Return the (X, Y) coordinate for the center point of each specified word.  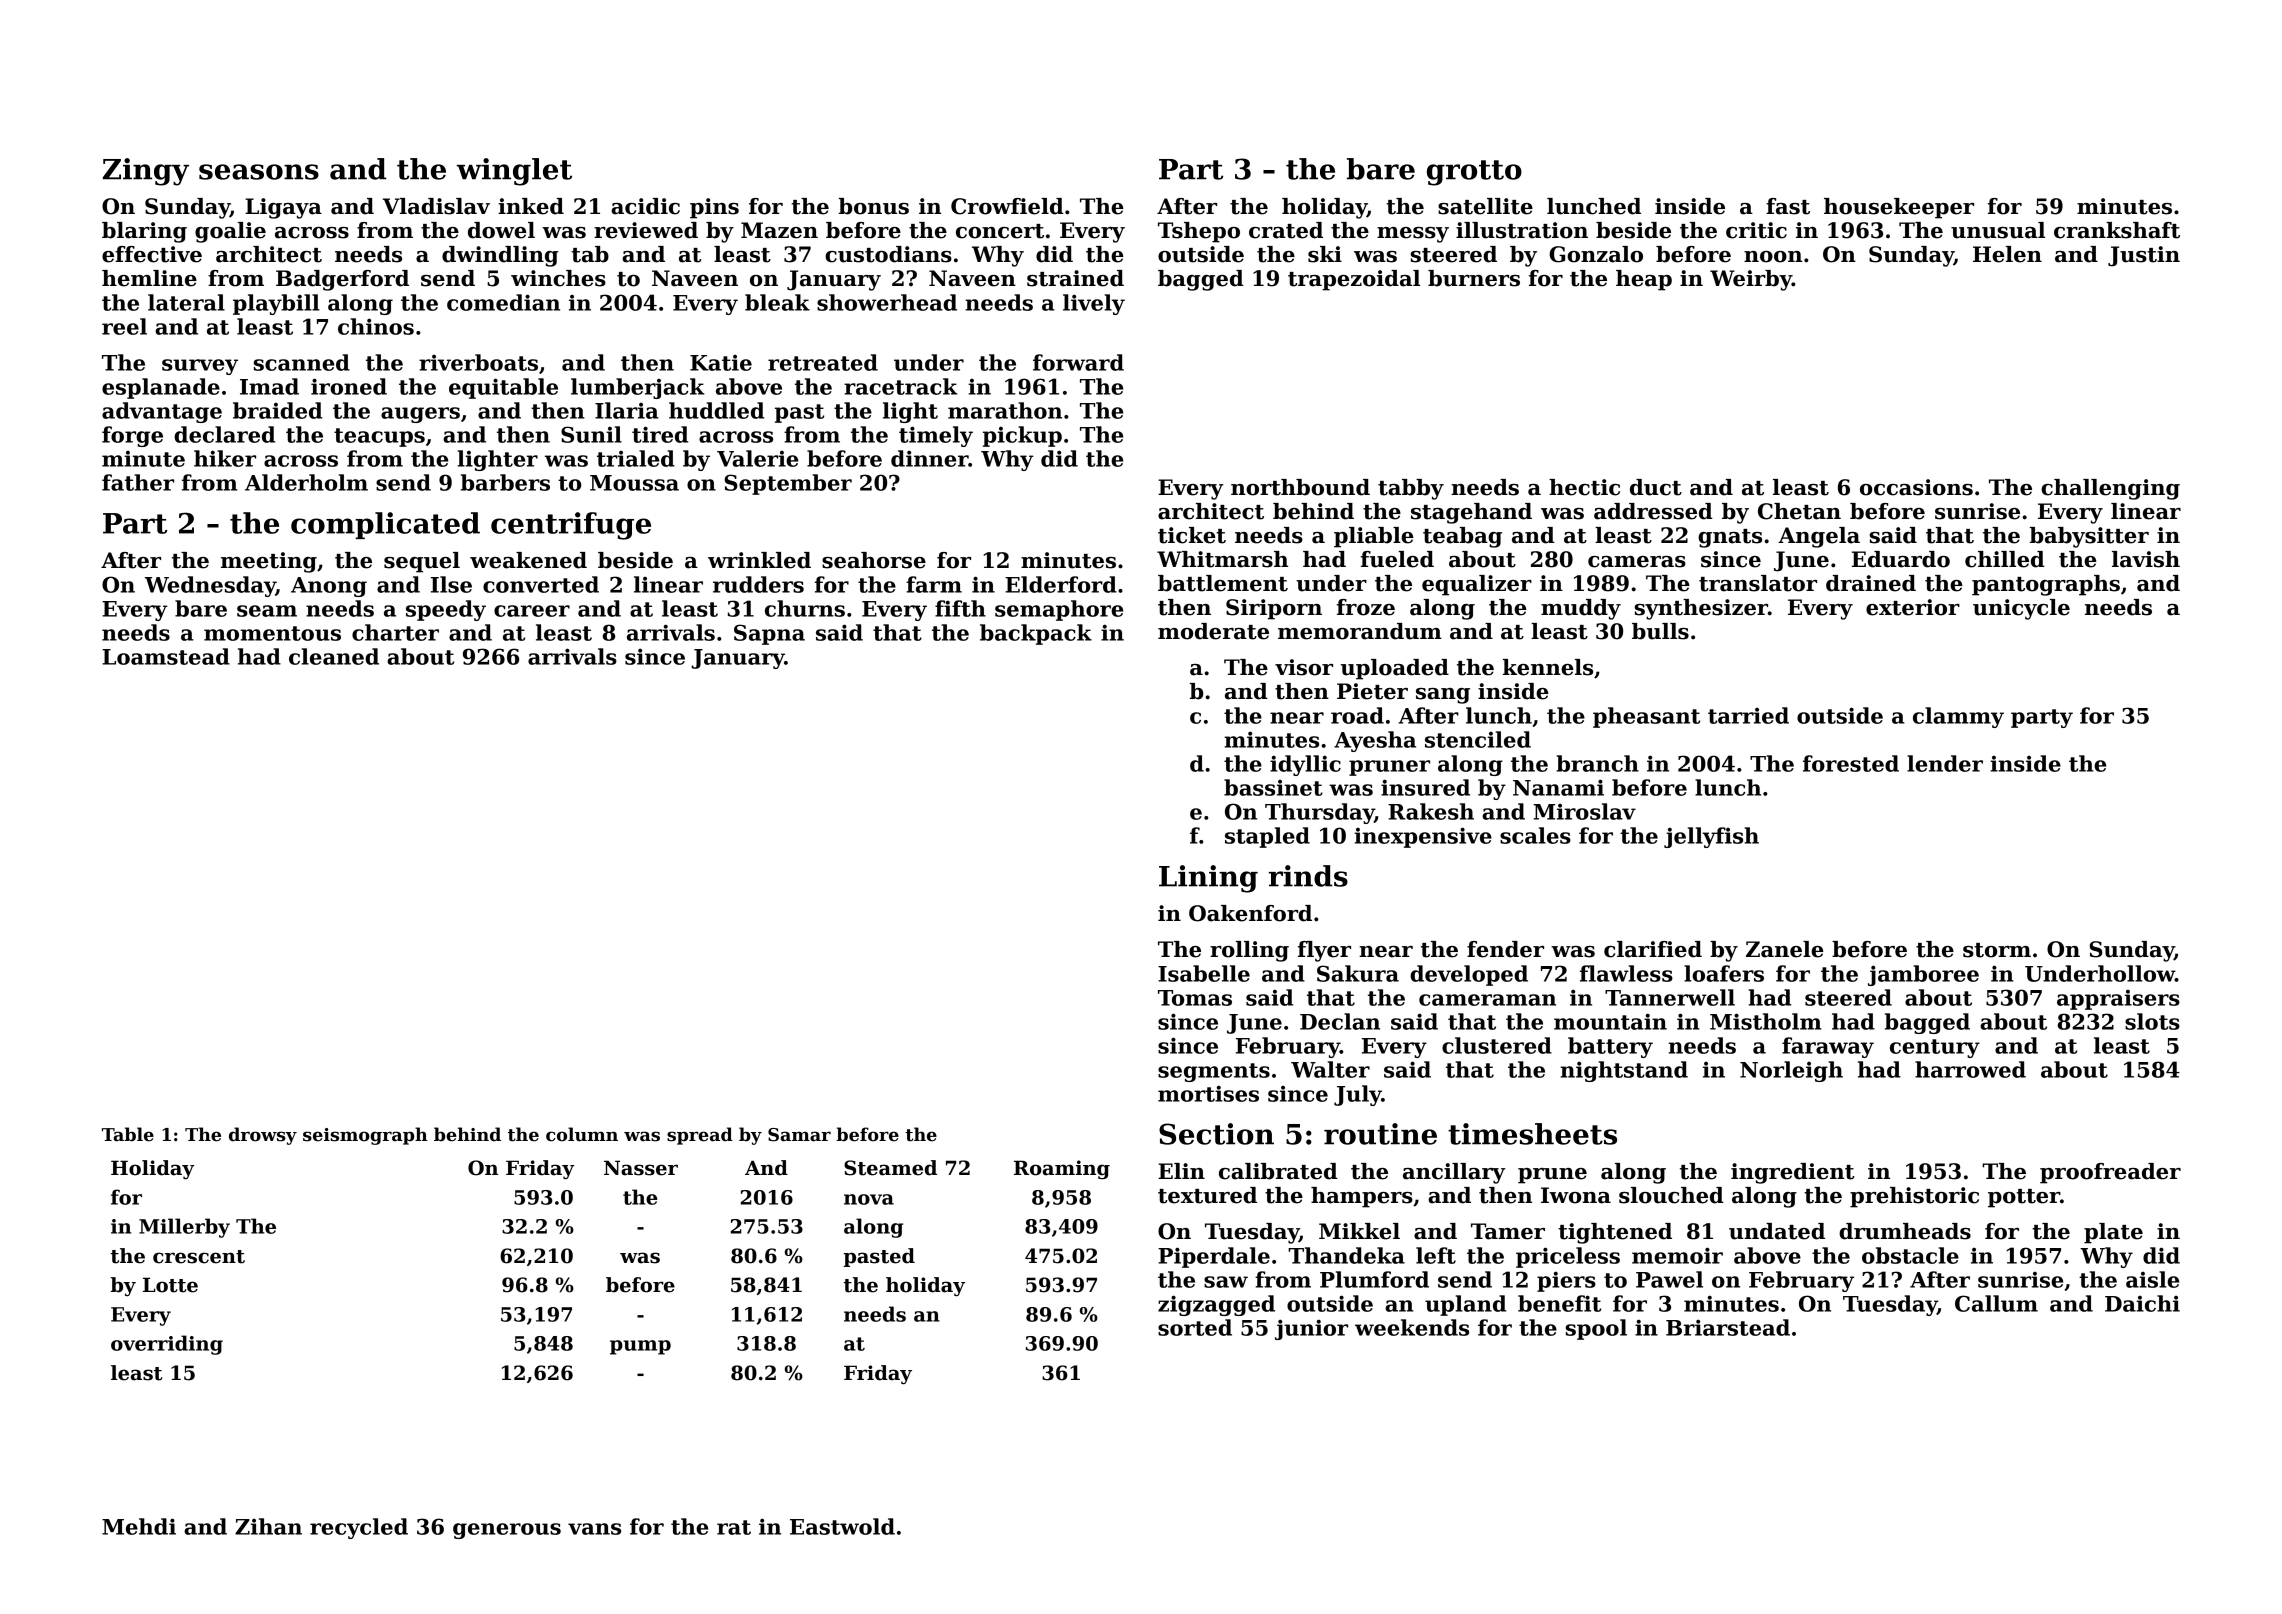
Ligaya (283, 208)
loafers (1724, 973)
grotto (1474, 173)
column (582, 1134)
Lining (1208, 879)
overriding (167, 1345)
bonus (874, 206)
